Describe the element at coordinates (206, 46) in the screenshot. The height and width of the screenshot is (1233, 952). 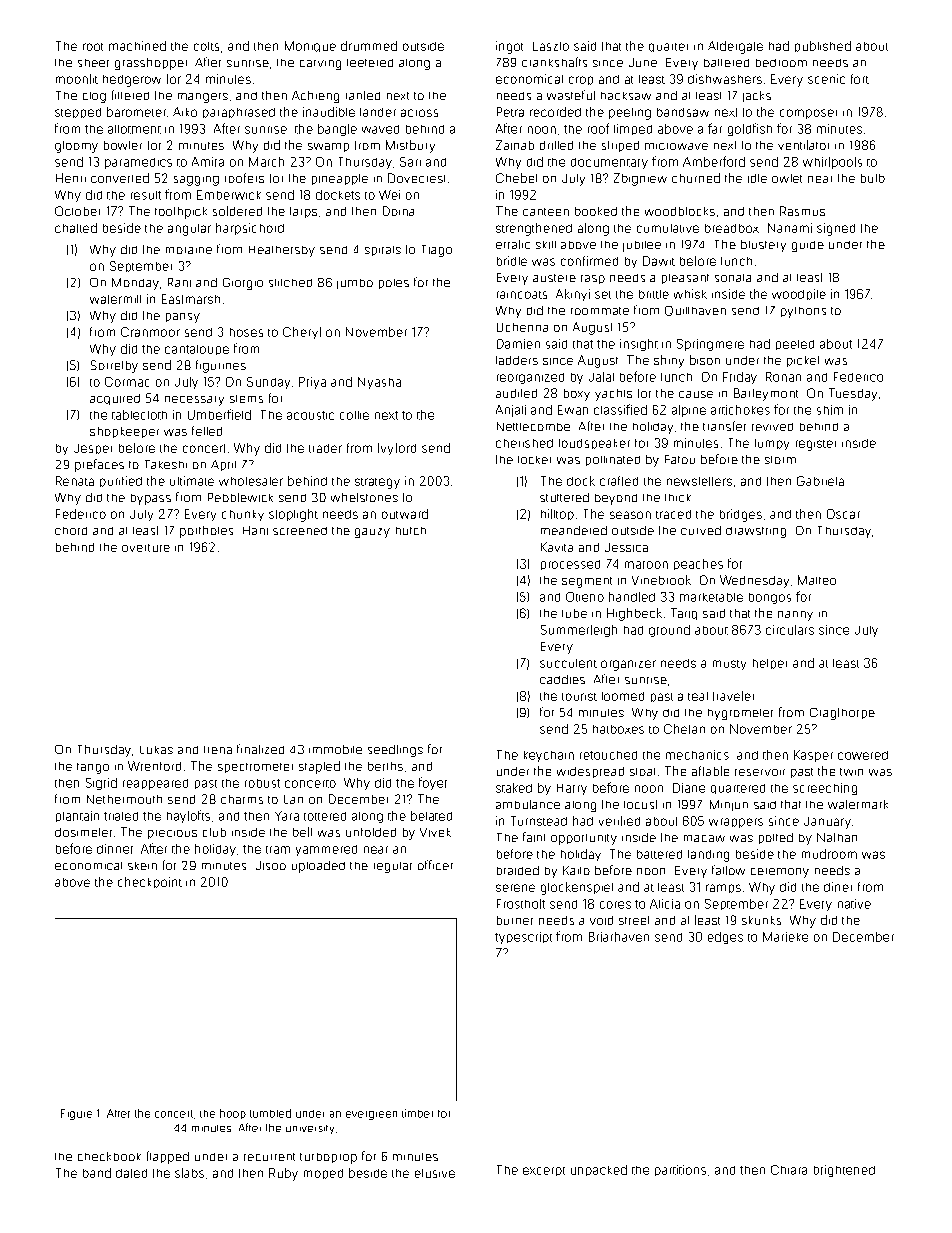
I see `colts` at that location.
